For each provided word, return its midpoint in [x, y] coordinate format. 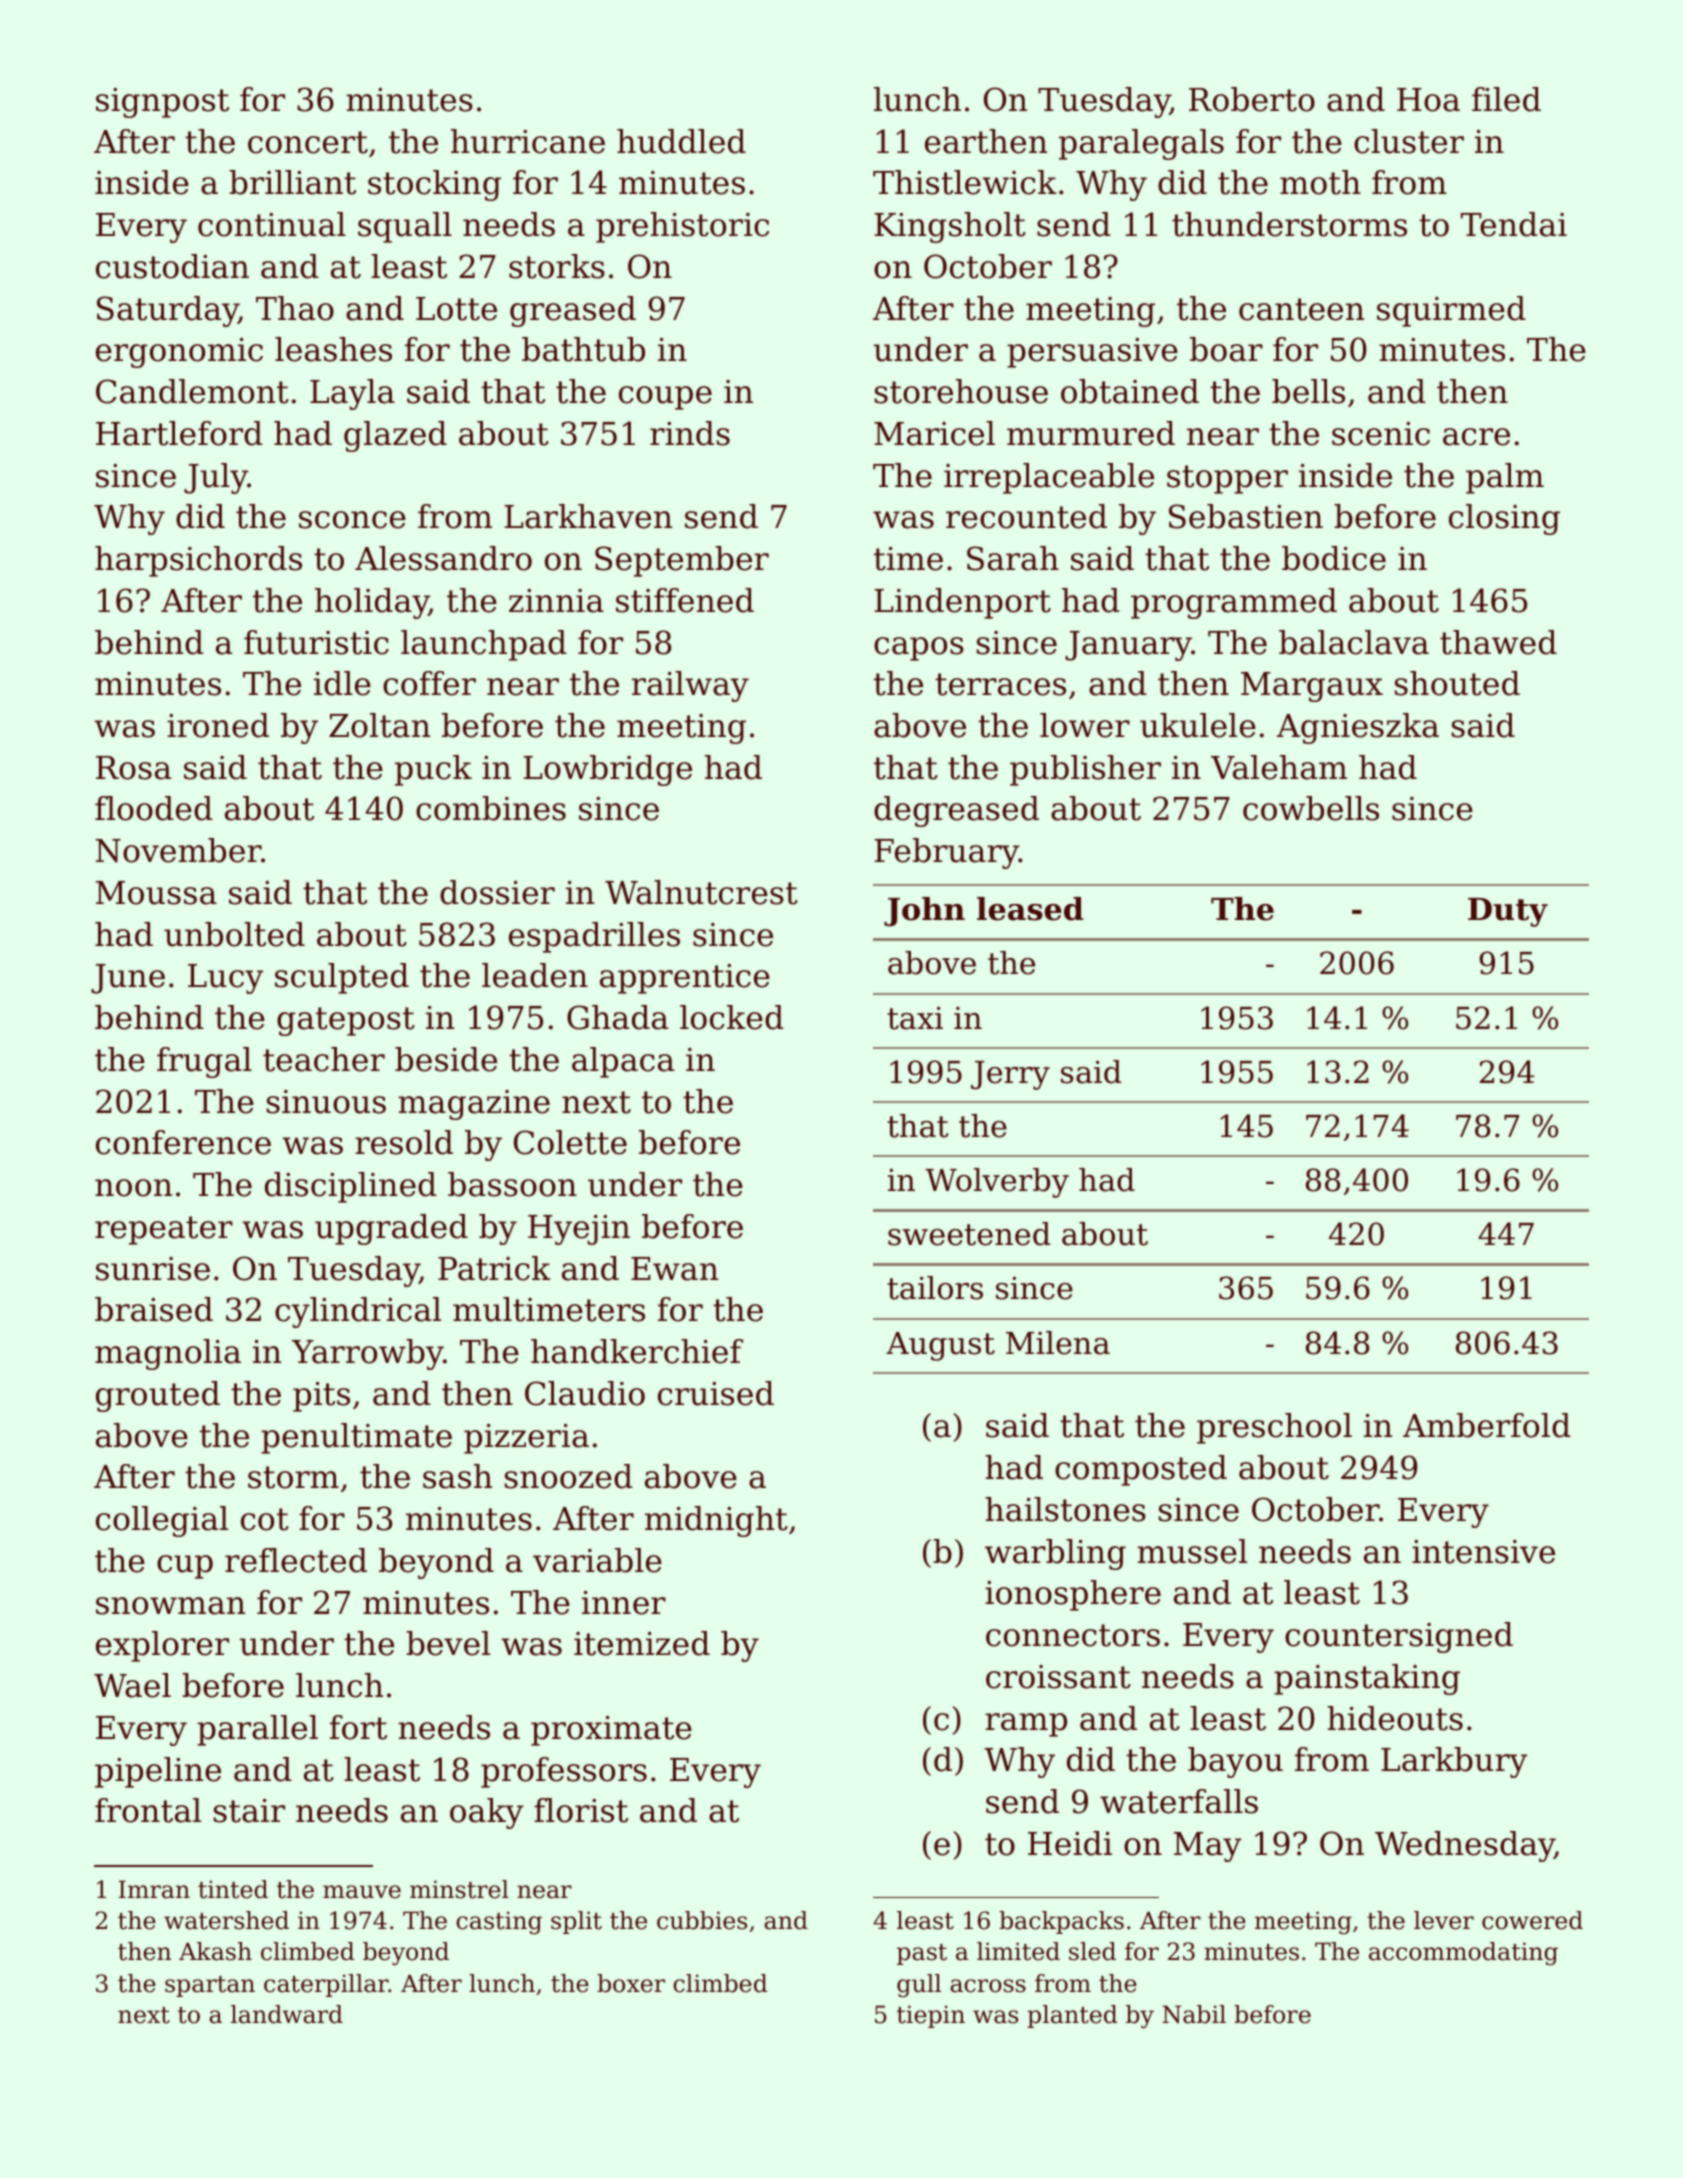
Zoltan [379, 725]
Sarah [1013, 558]
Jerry [1010, 1075]
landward [287, 2014]
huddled [681, 141]
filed [1506, 99]
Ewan [674, 1269]
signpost [162, 103]
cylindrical [358, 1312]
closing [1504, 519]
